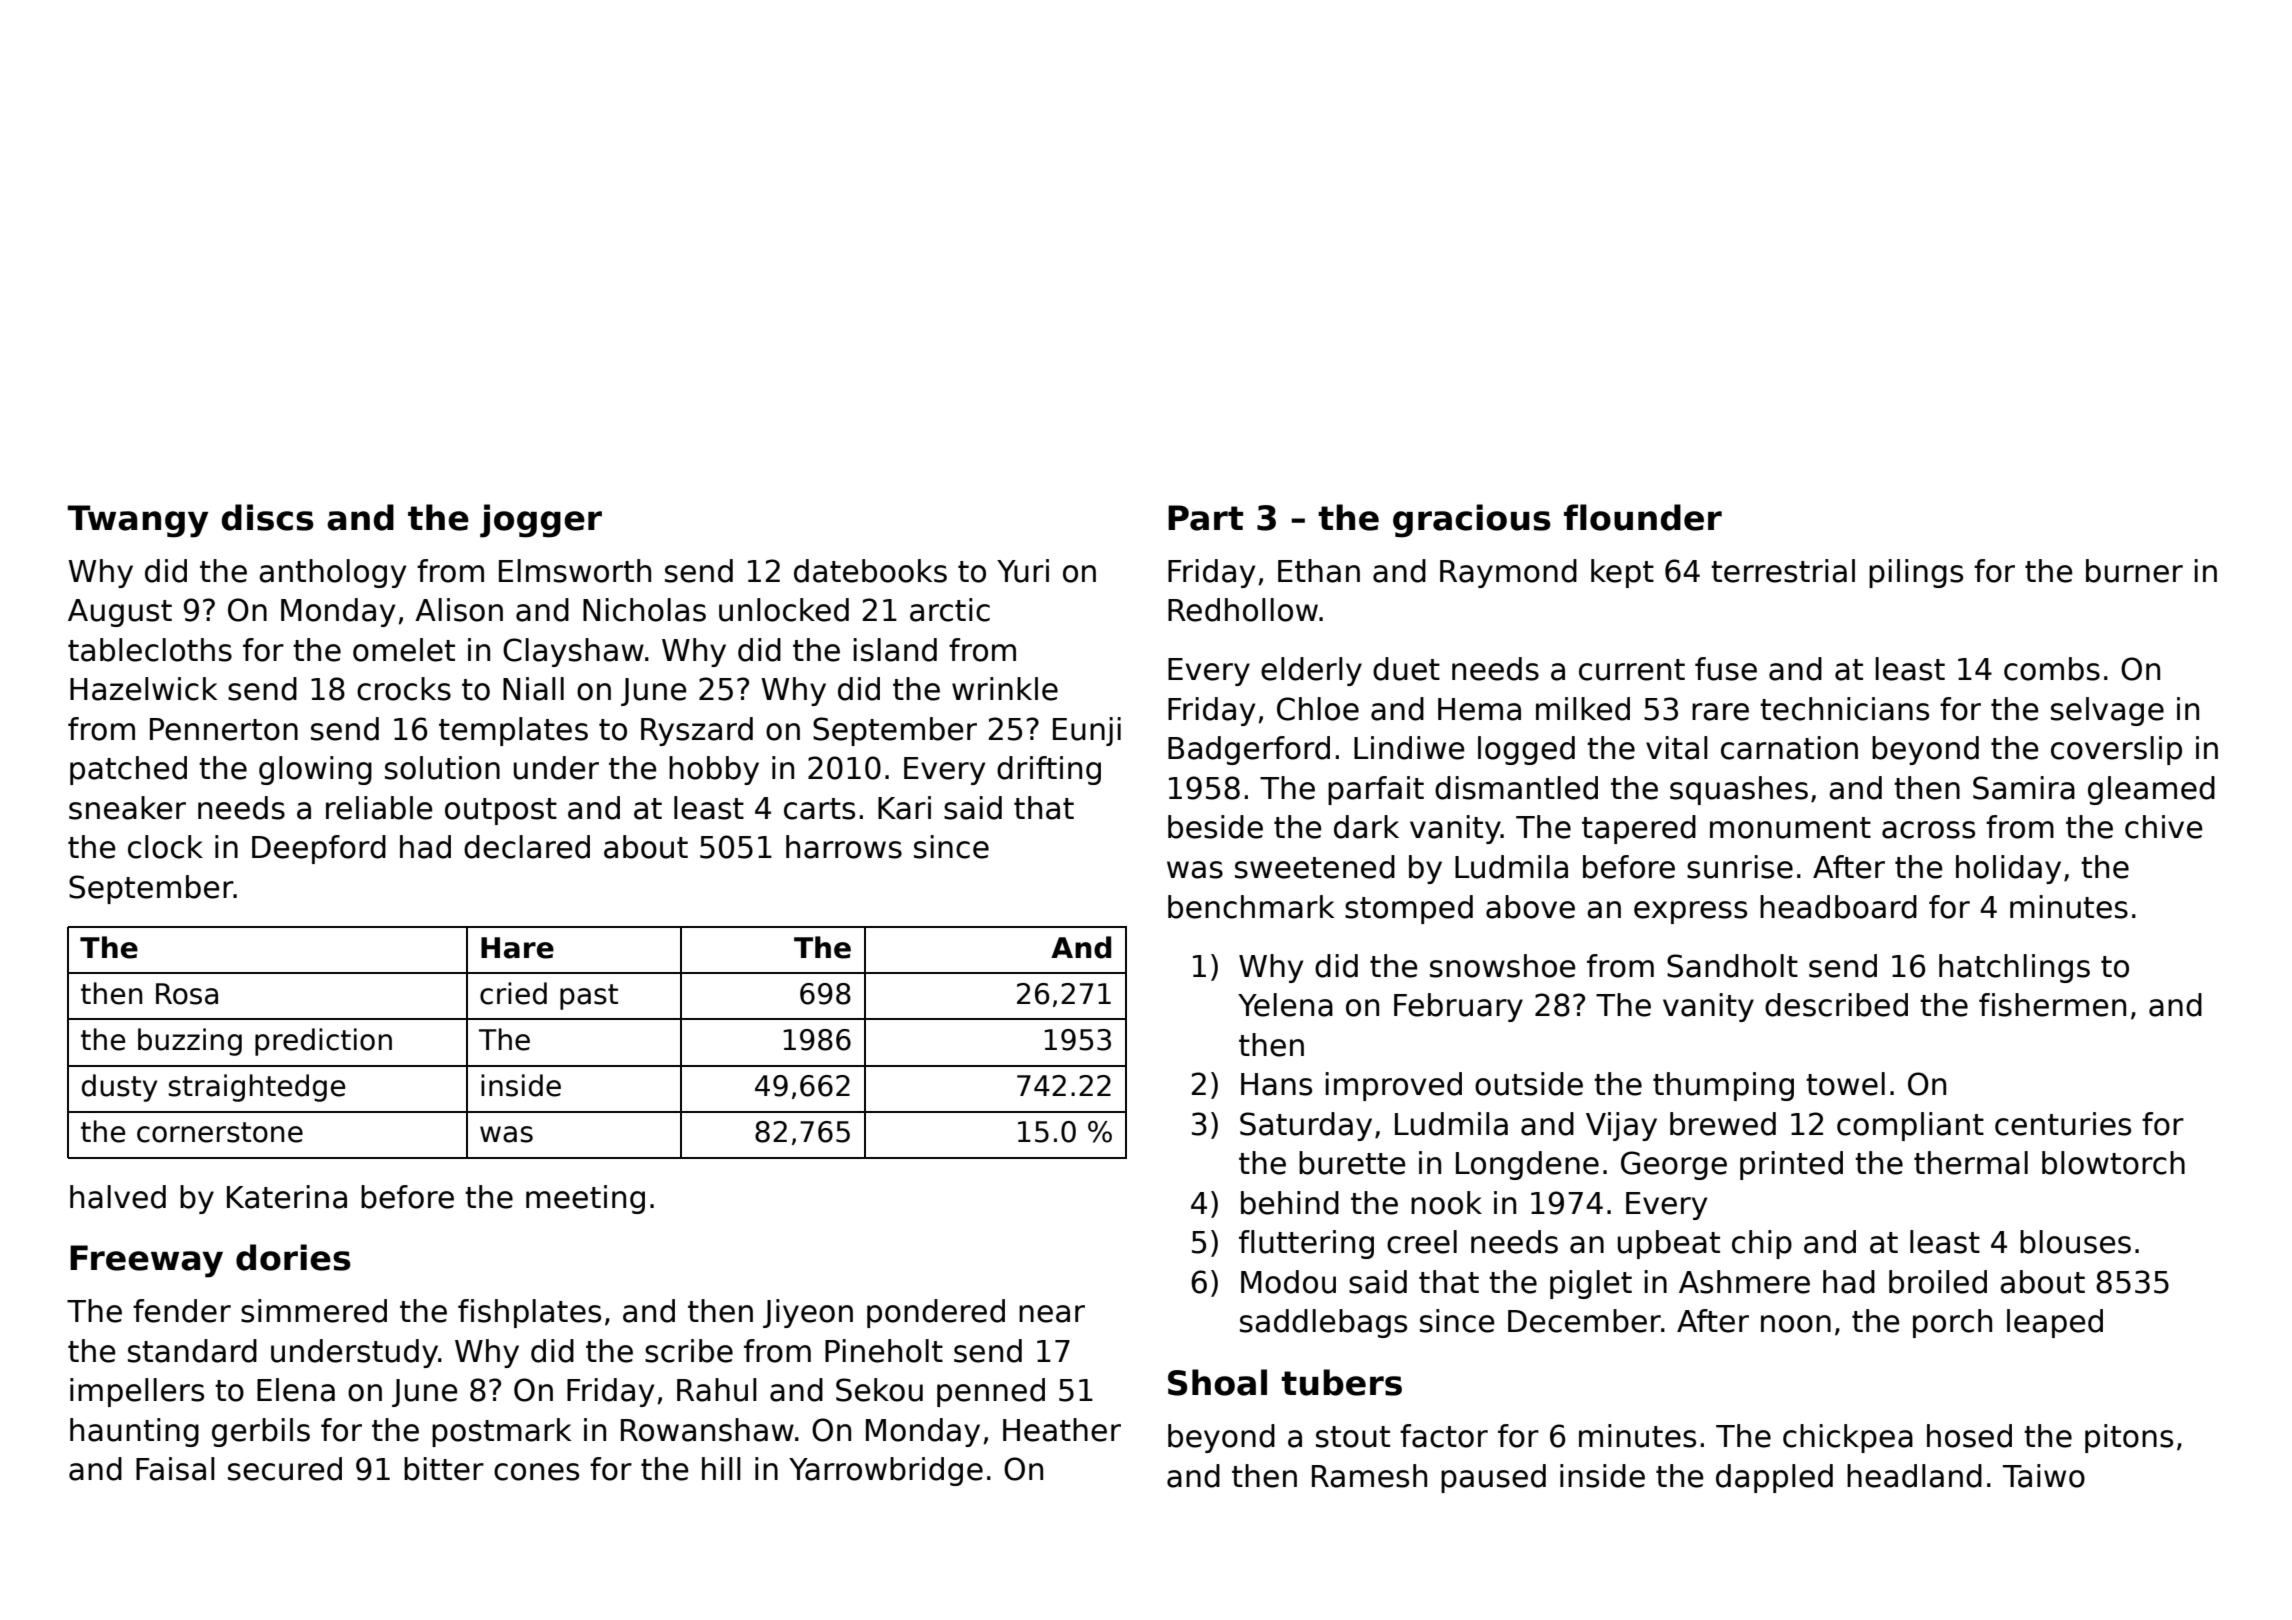  I want to click on benchmark, so click(1251, 907).
